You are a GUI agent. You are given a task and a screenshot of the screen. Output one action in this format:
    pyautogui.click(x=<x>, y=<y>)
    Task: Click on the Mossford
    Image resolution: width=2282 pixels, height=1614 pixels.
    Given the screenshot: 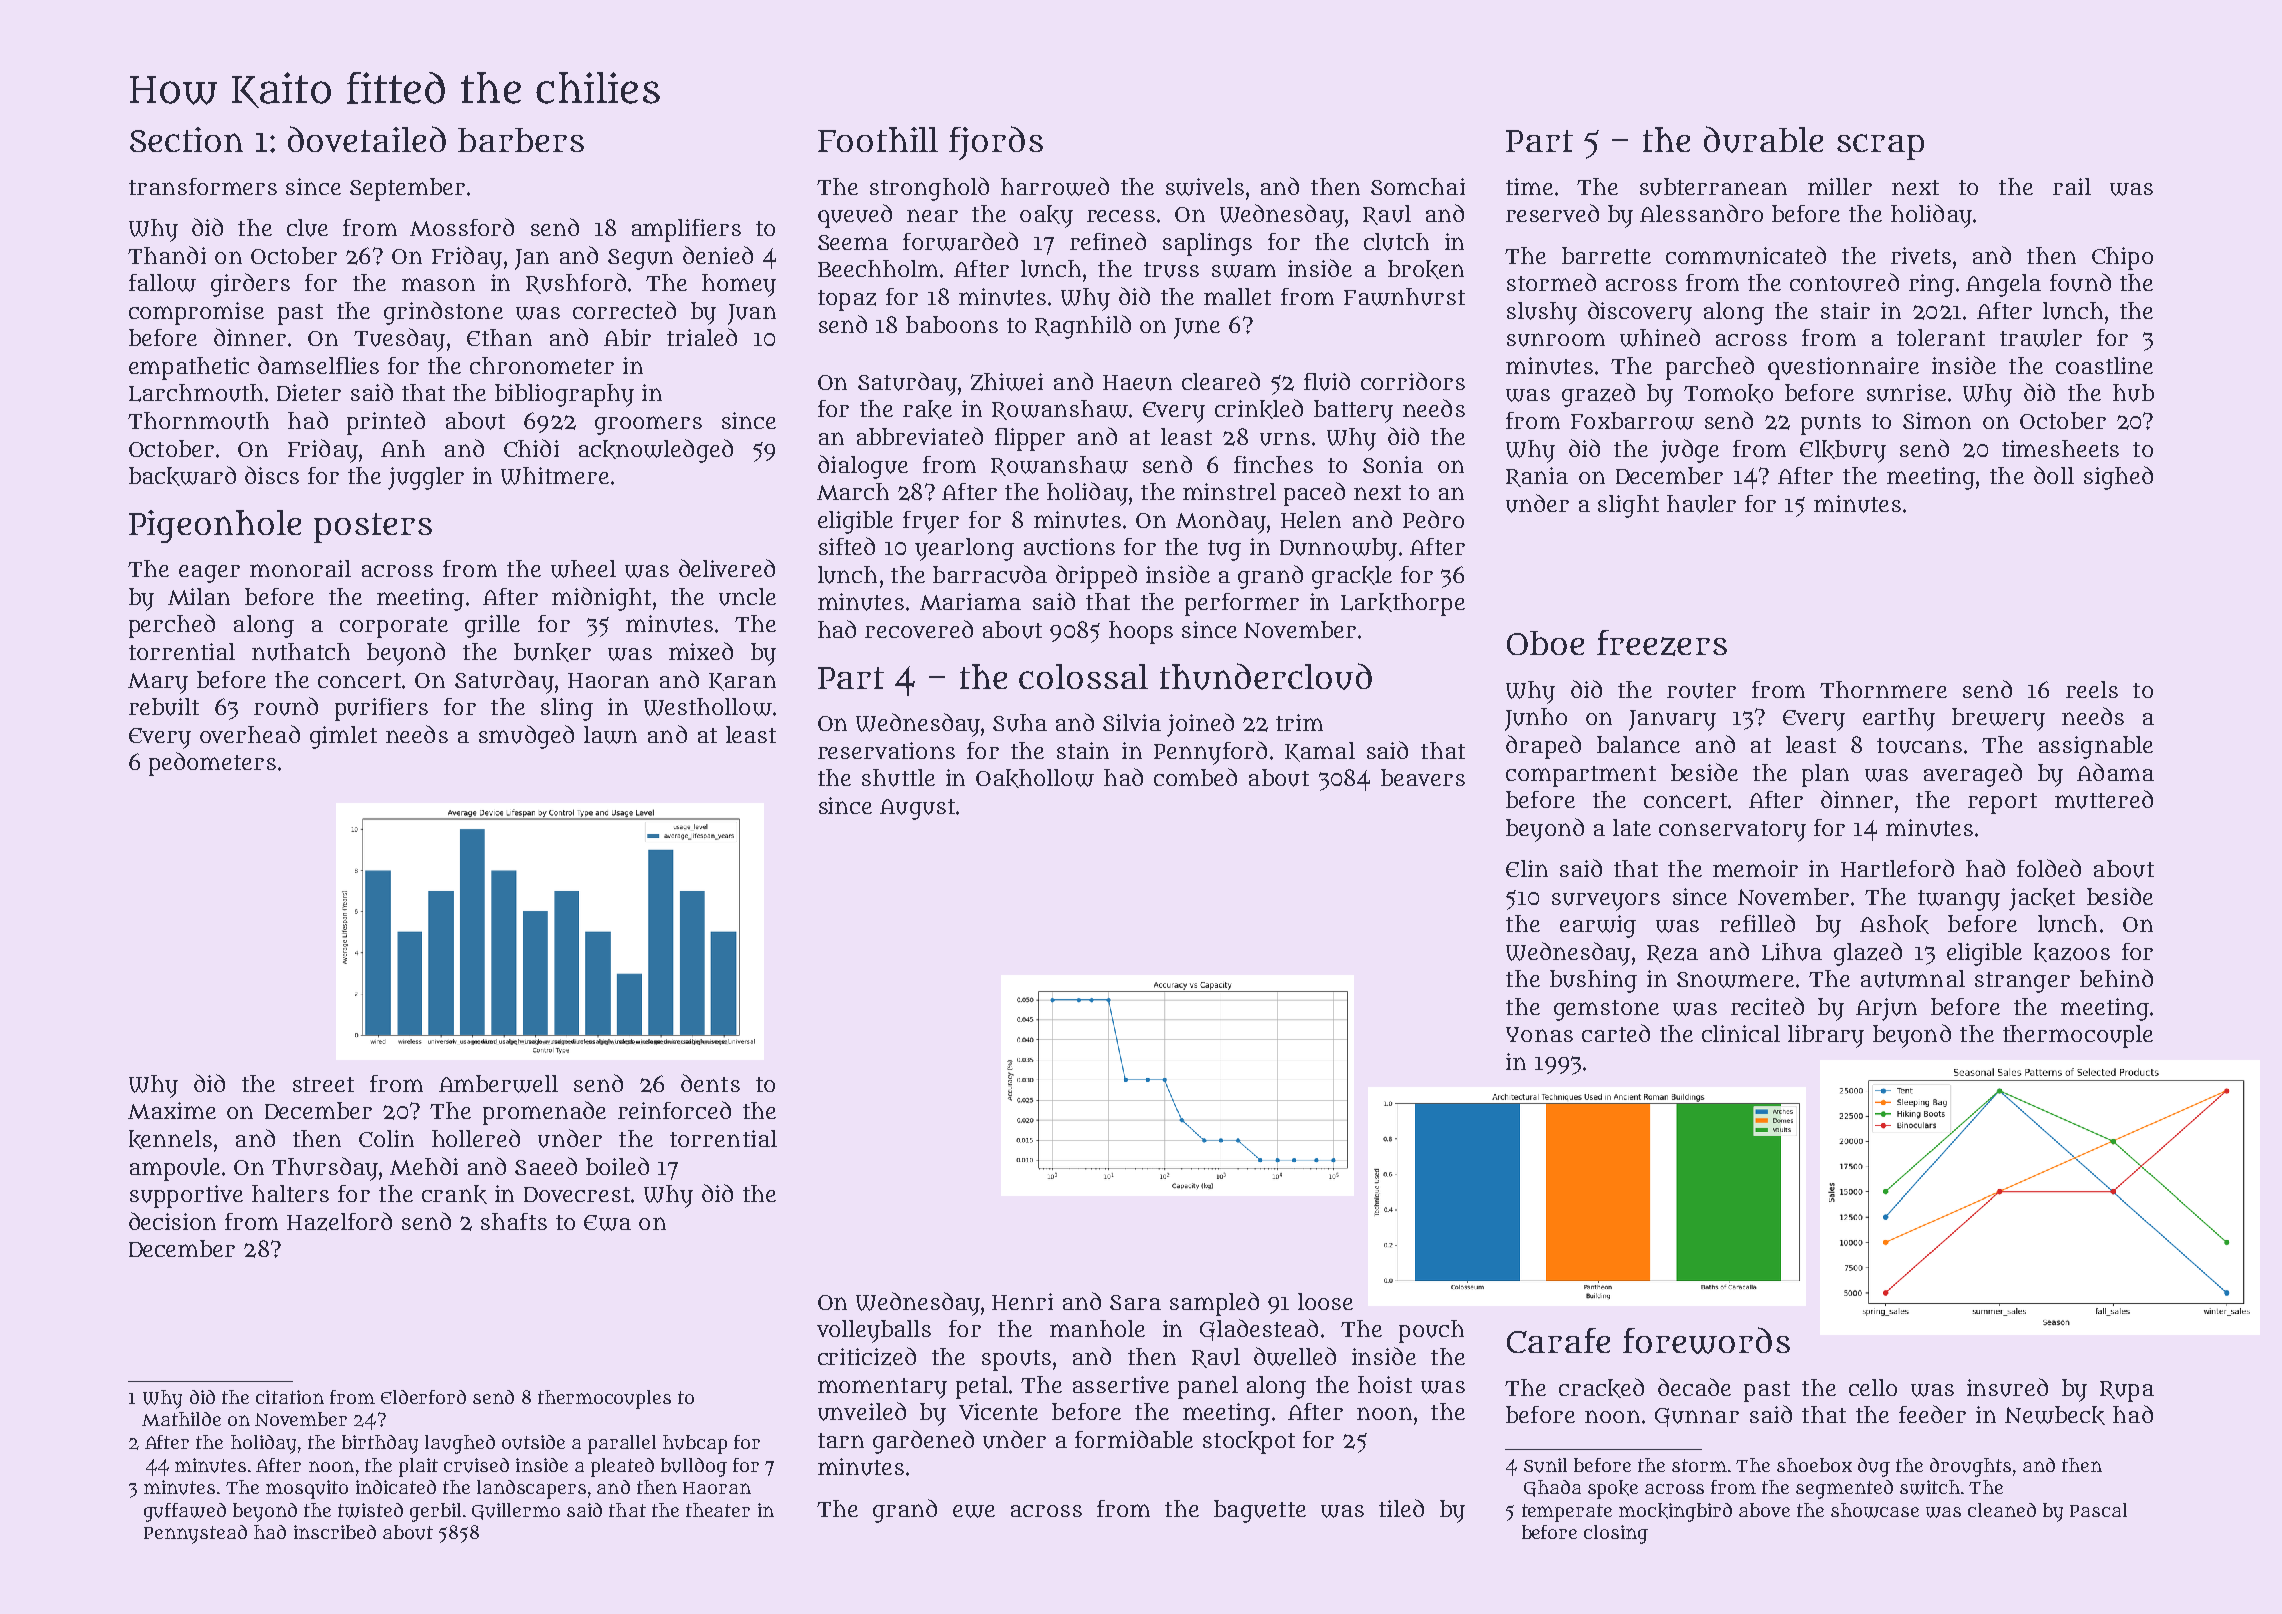 What is the action you would take?
    pyautogui.click(x=462, y=227)
